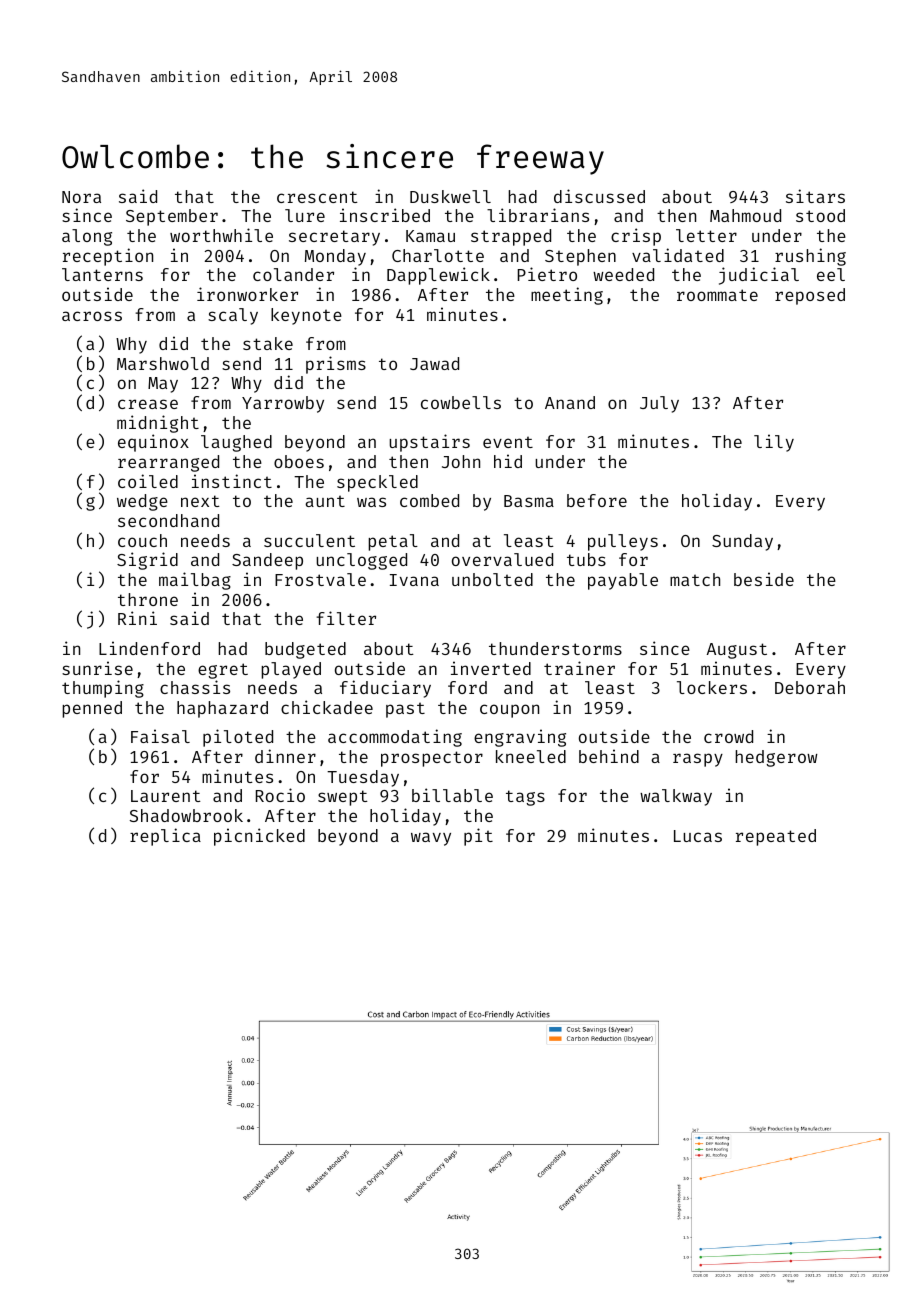 This image has height=1316, width=908. Describe the element at coordinates (810, 257) in the image. I see `rushing` at that location.
